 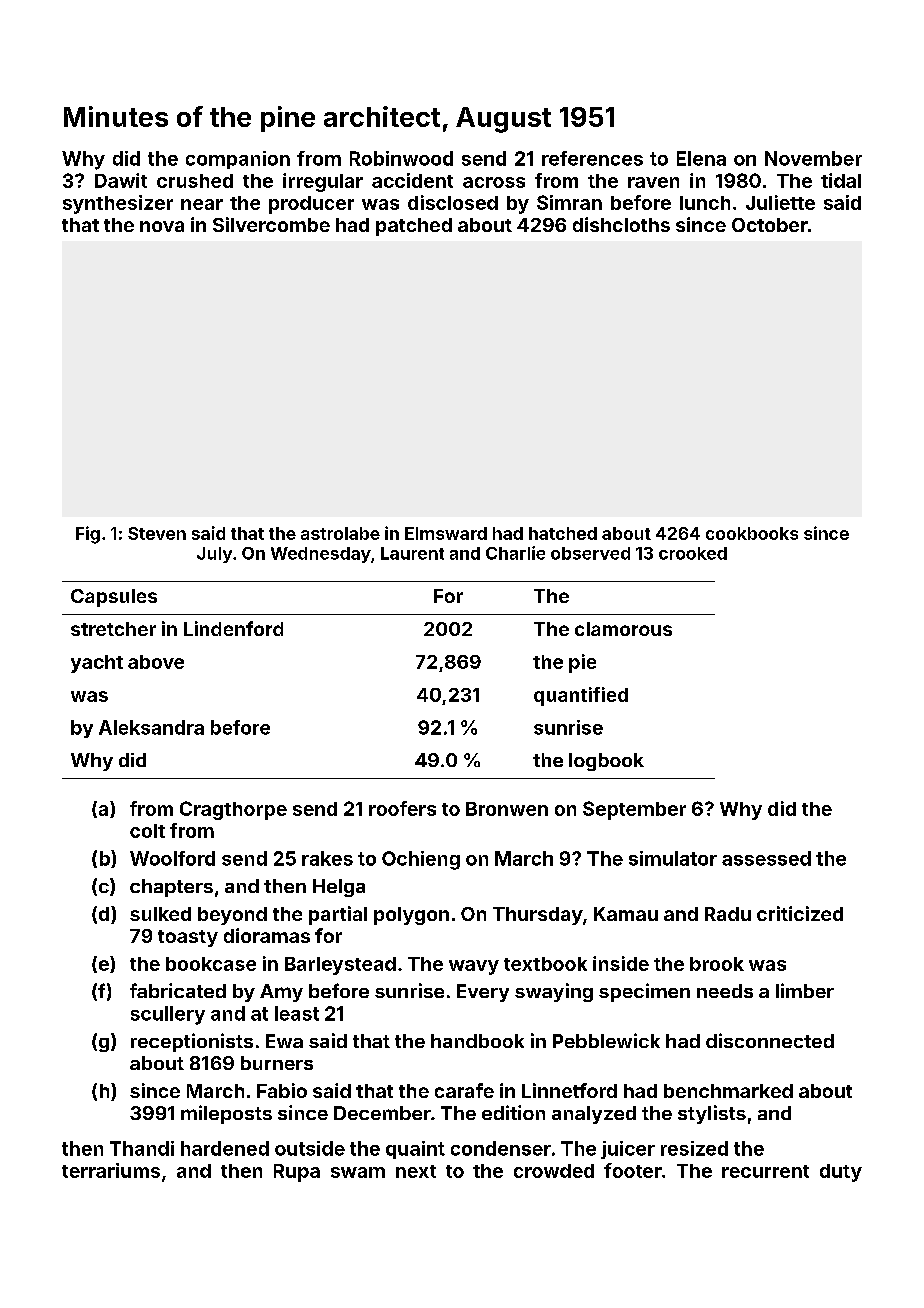 I want to click on October, so click(x=770, y=225).
